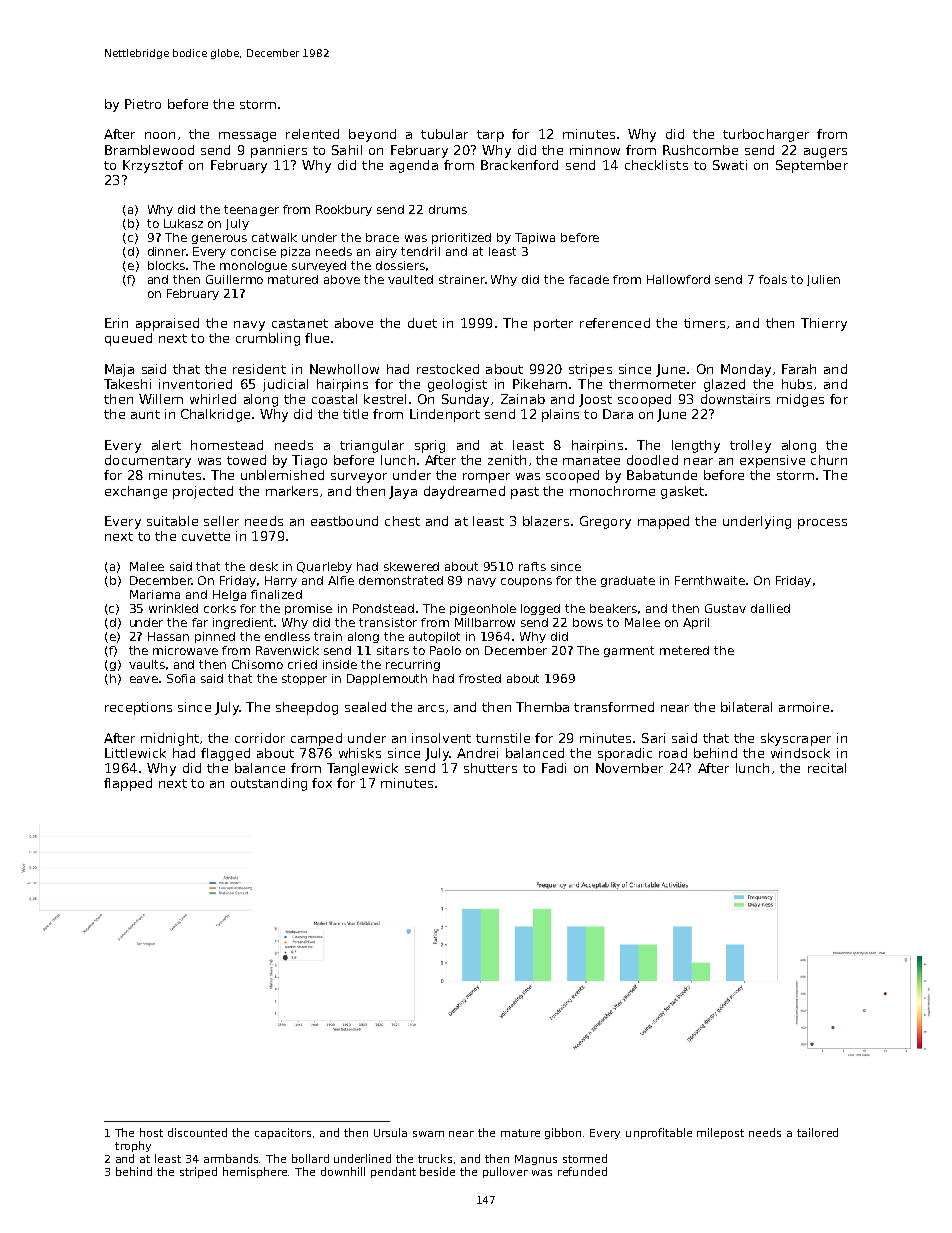 This image has height=1233, width=952. What do you see at coordinates (554, 768) in the image?
I see `Fadi` at bounding box center [554, 768].
